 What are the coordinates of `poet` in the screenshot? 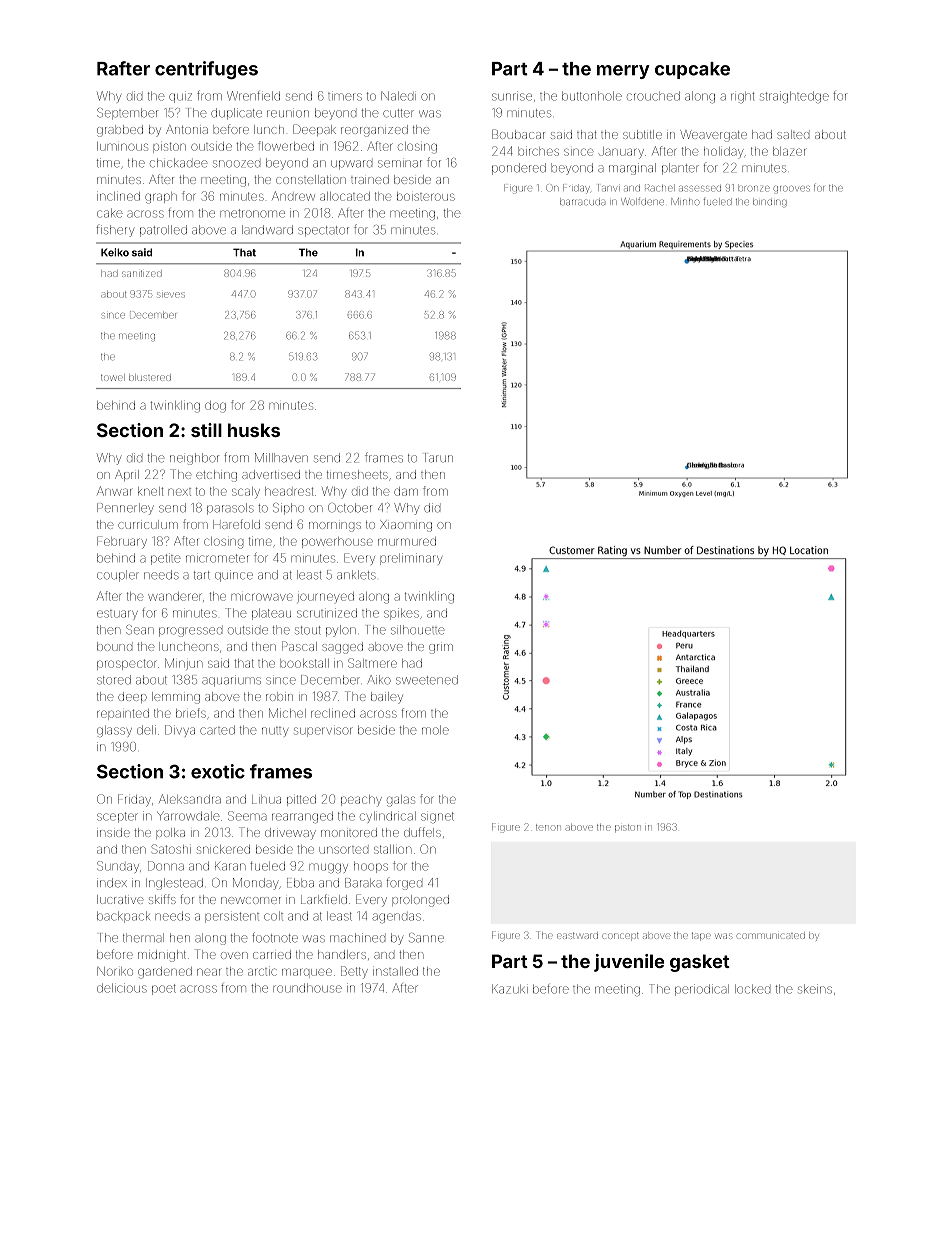 It's located at (164, 989).
